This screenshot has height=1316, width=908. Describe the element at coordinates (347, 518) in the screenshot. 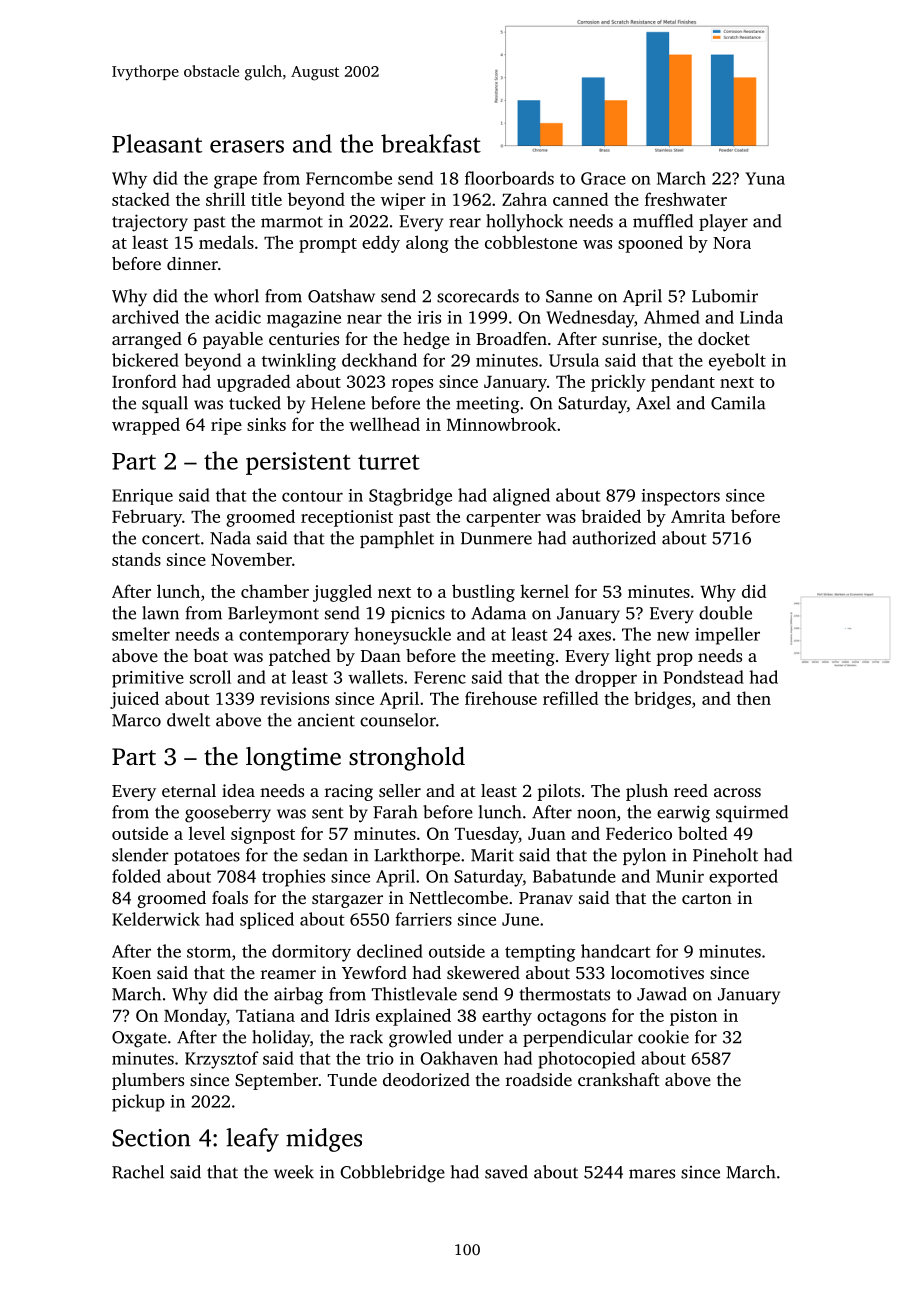

I see `receptionist` at that location.
